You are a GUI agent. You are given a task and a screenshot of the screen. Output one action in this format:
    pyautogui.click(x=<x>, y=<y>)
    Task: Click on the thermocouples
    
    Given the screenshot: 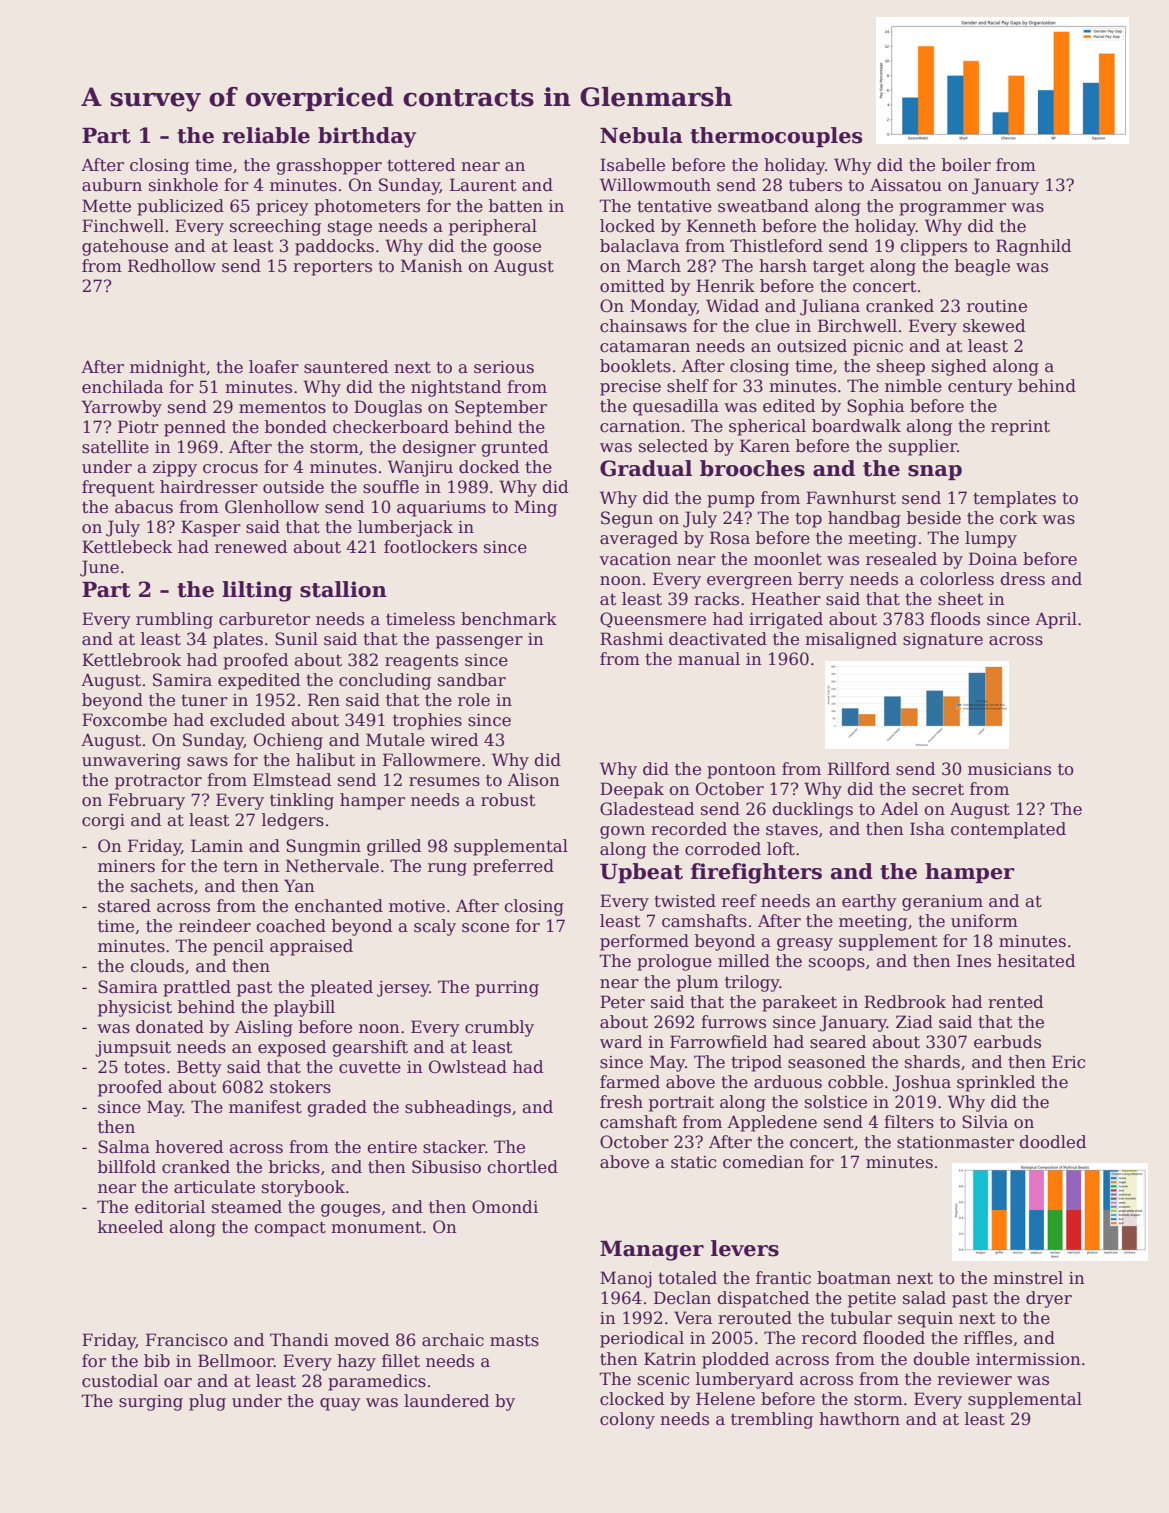 What is the action you would take?
    pyautogui.click(x=776, y=137)
